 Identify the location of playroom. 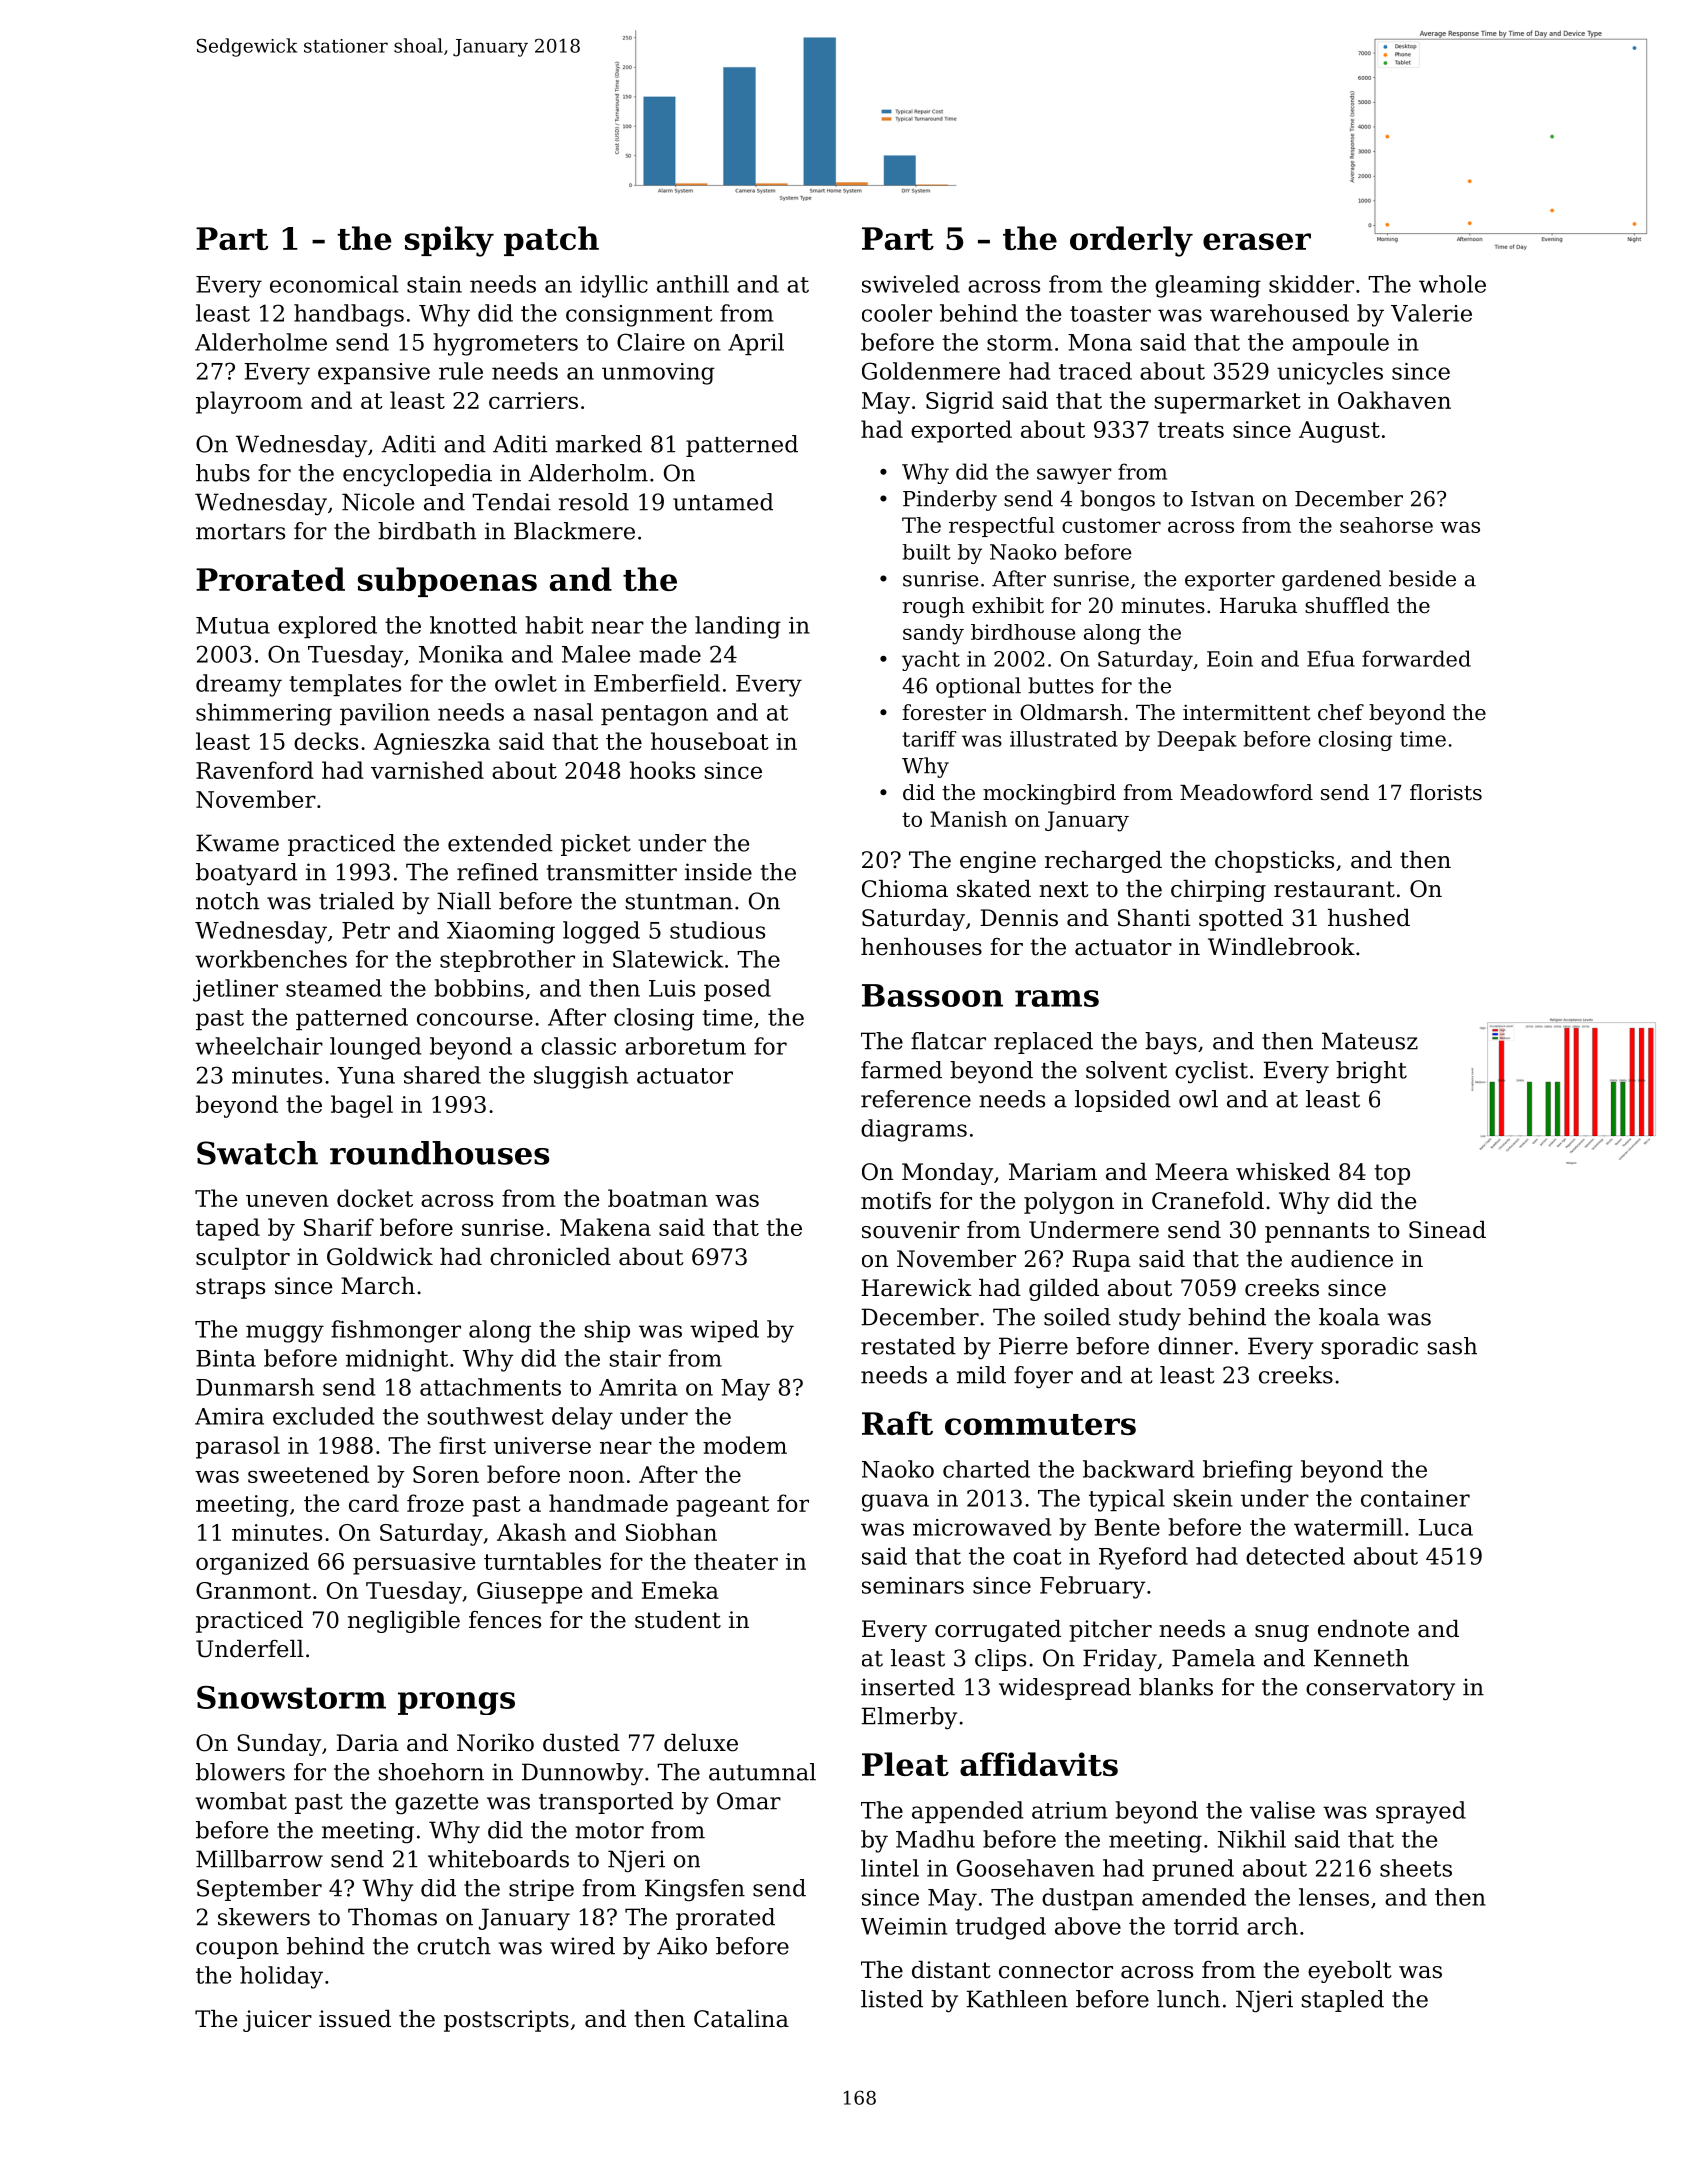
(249, 402).
